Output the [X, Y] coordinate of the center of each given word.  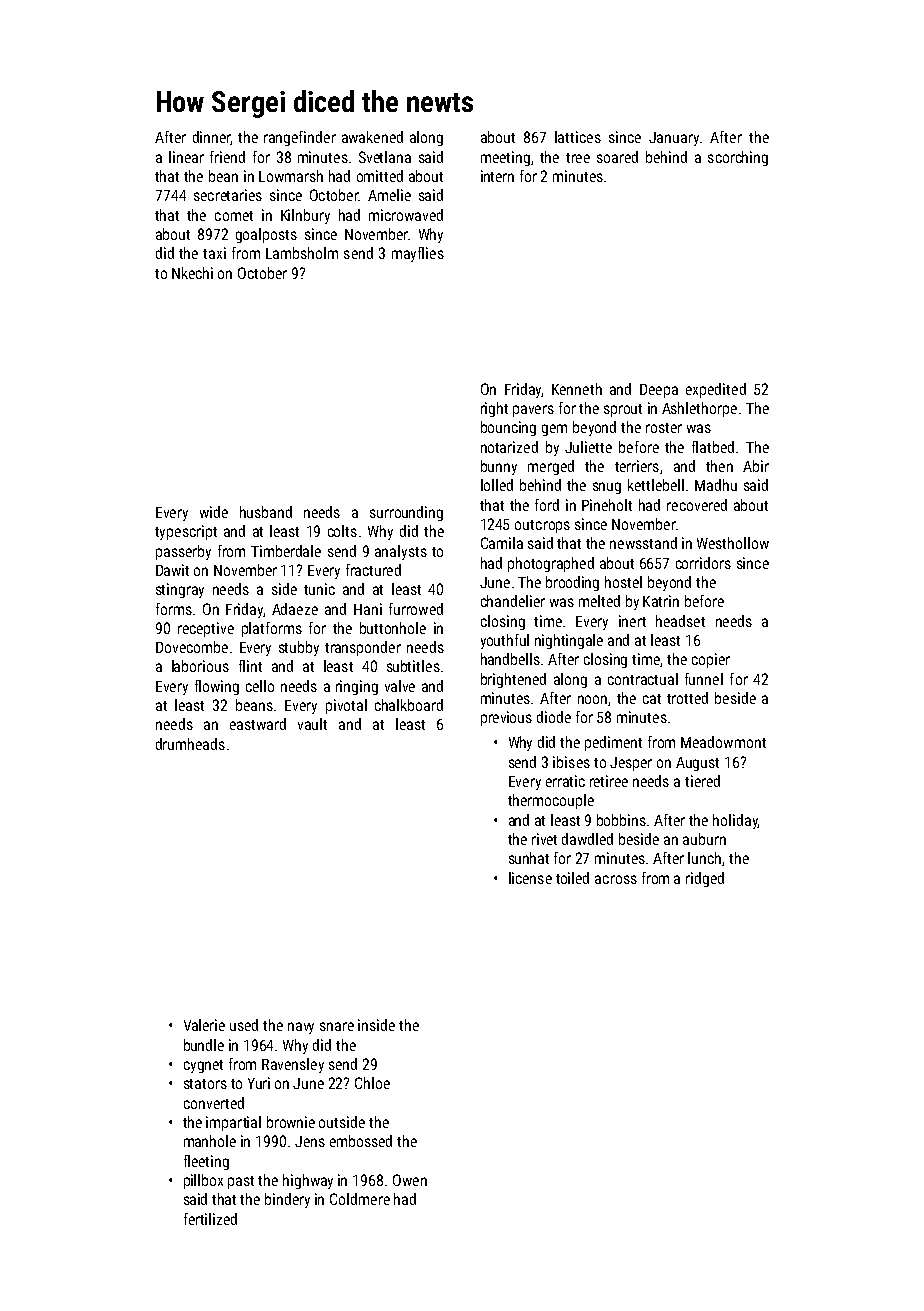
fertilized [210, 1219]
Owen [410, 1180]
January [674, 139]
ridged [705, 879]
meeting [505, 158]
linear [186, 157]
